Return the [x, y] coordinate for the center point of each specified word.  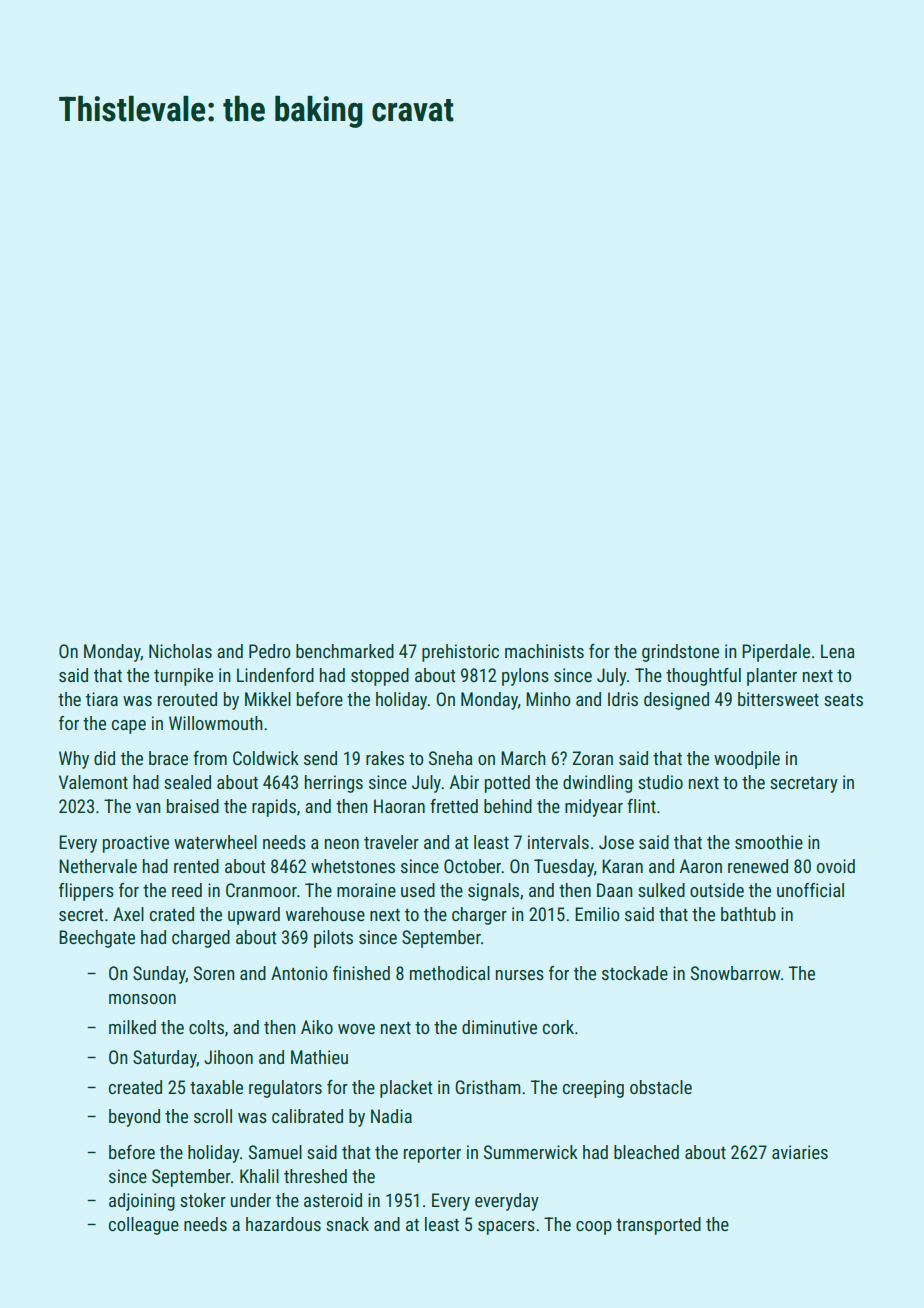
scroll [213, 1116]
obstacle [661, 1087]
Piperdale [776, 653]
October [472, 866]
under [251, 1200]
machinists [544, 651]
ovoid [836, 866]
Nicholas [180, 651]
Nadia [391, 1116]
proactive [136, 844]
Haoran [399, 806]
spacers [506, 1228]
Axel [128, 914]
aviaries [800, 1152]
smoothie [769, 842]
